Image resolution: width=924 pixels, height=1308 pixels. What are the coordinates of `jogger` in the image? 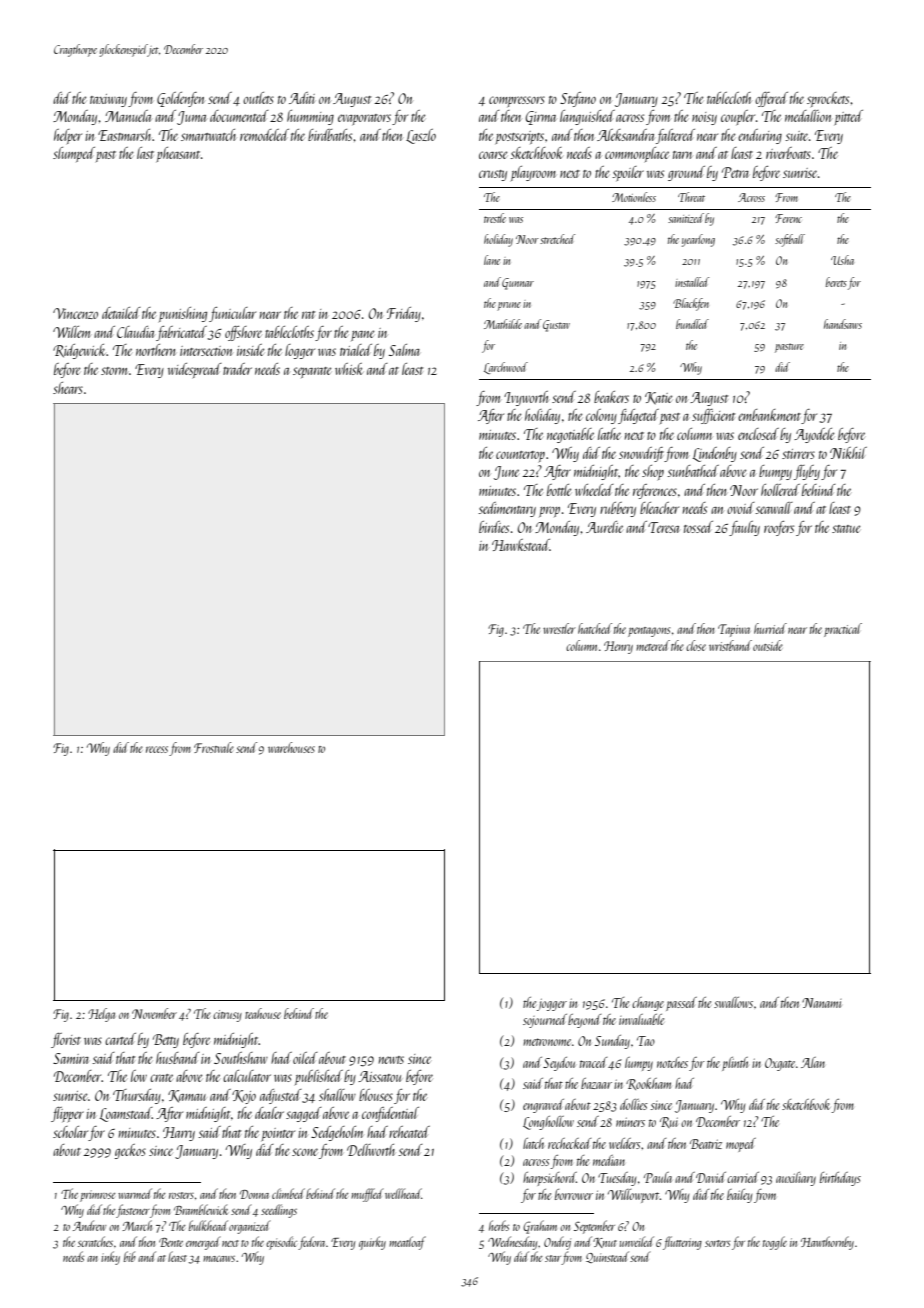 It's located at (552, 1005).
